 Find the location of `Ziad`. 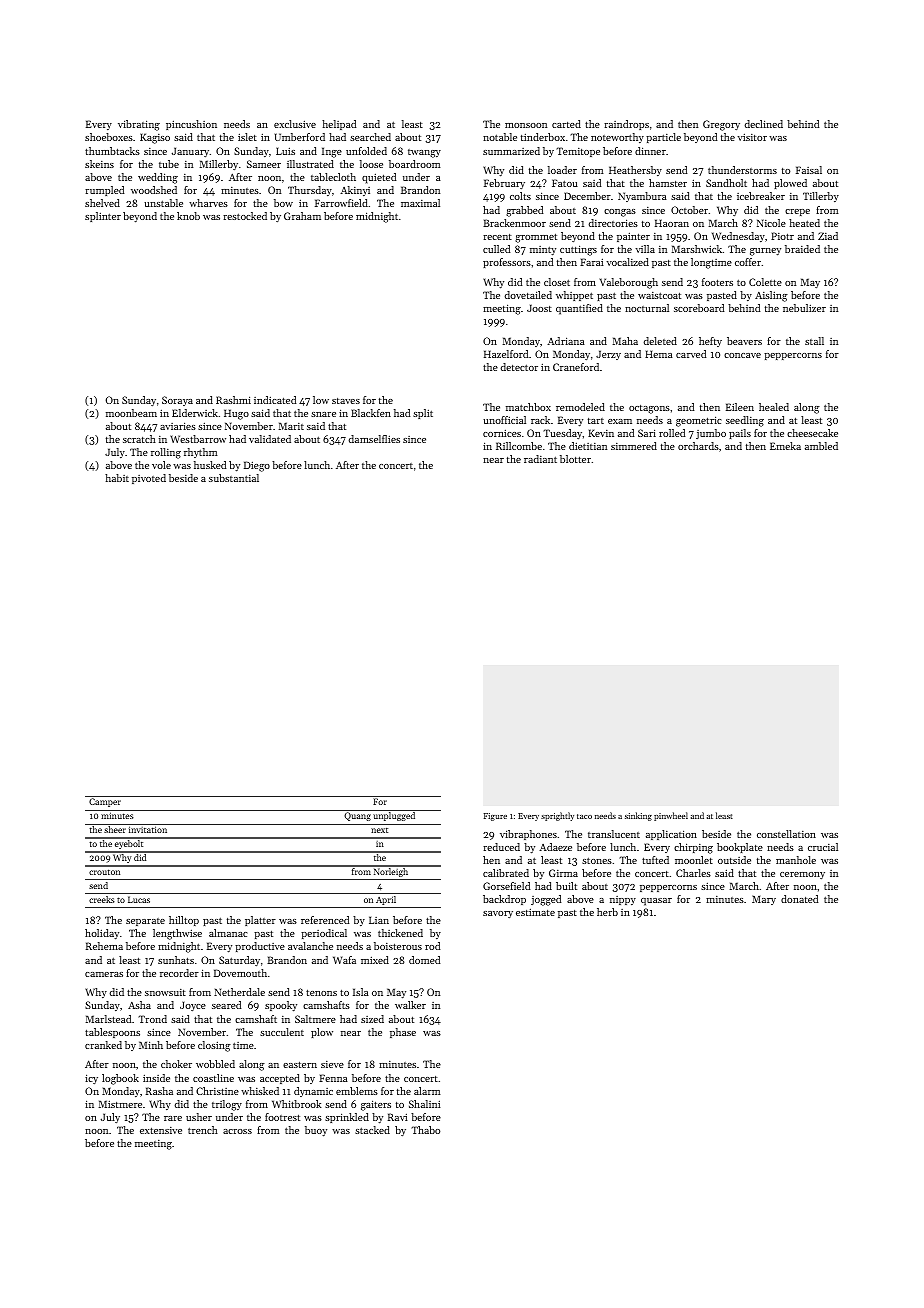

Ziad is located at coordinates (828, 236).
